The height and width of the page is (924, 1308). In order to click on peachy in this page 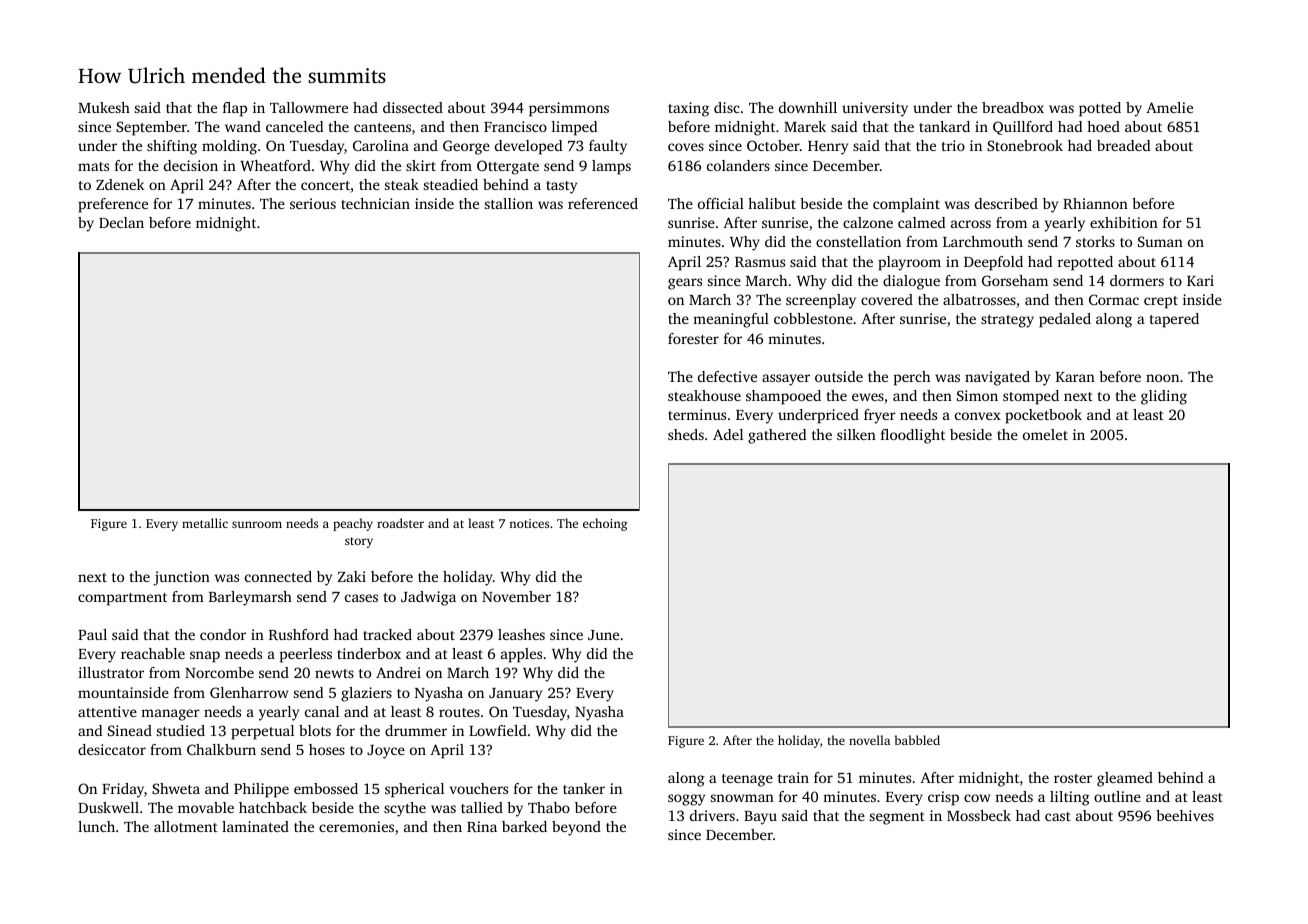, I will do `click(353, 524)`.
